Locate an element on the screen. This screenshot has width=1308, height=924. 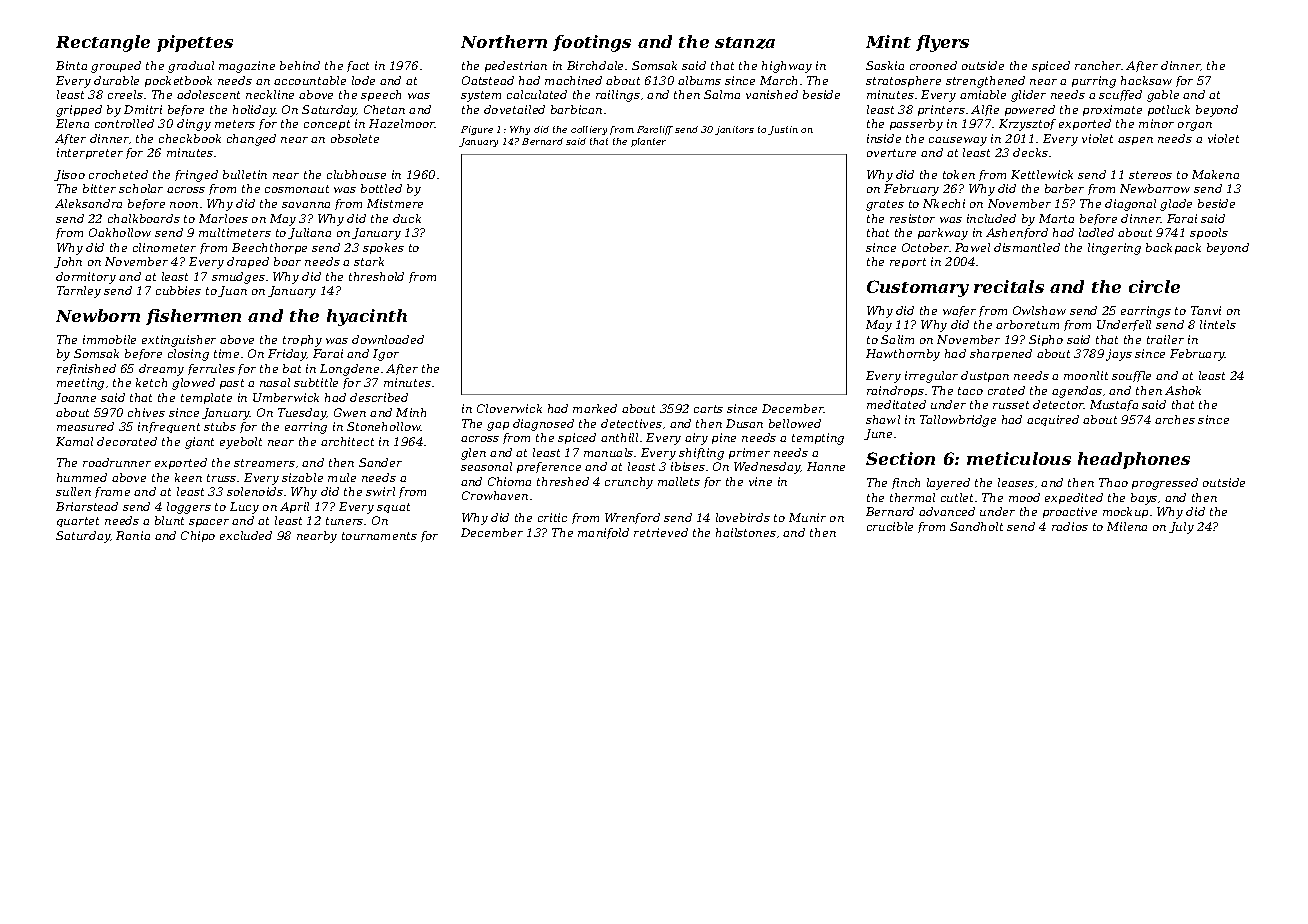
Rania is located at coordinates (133, 535).
